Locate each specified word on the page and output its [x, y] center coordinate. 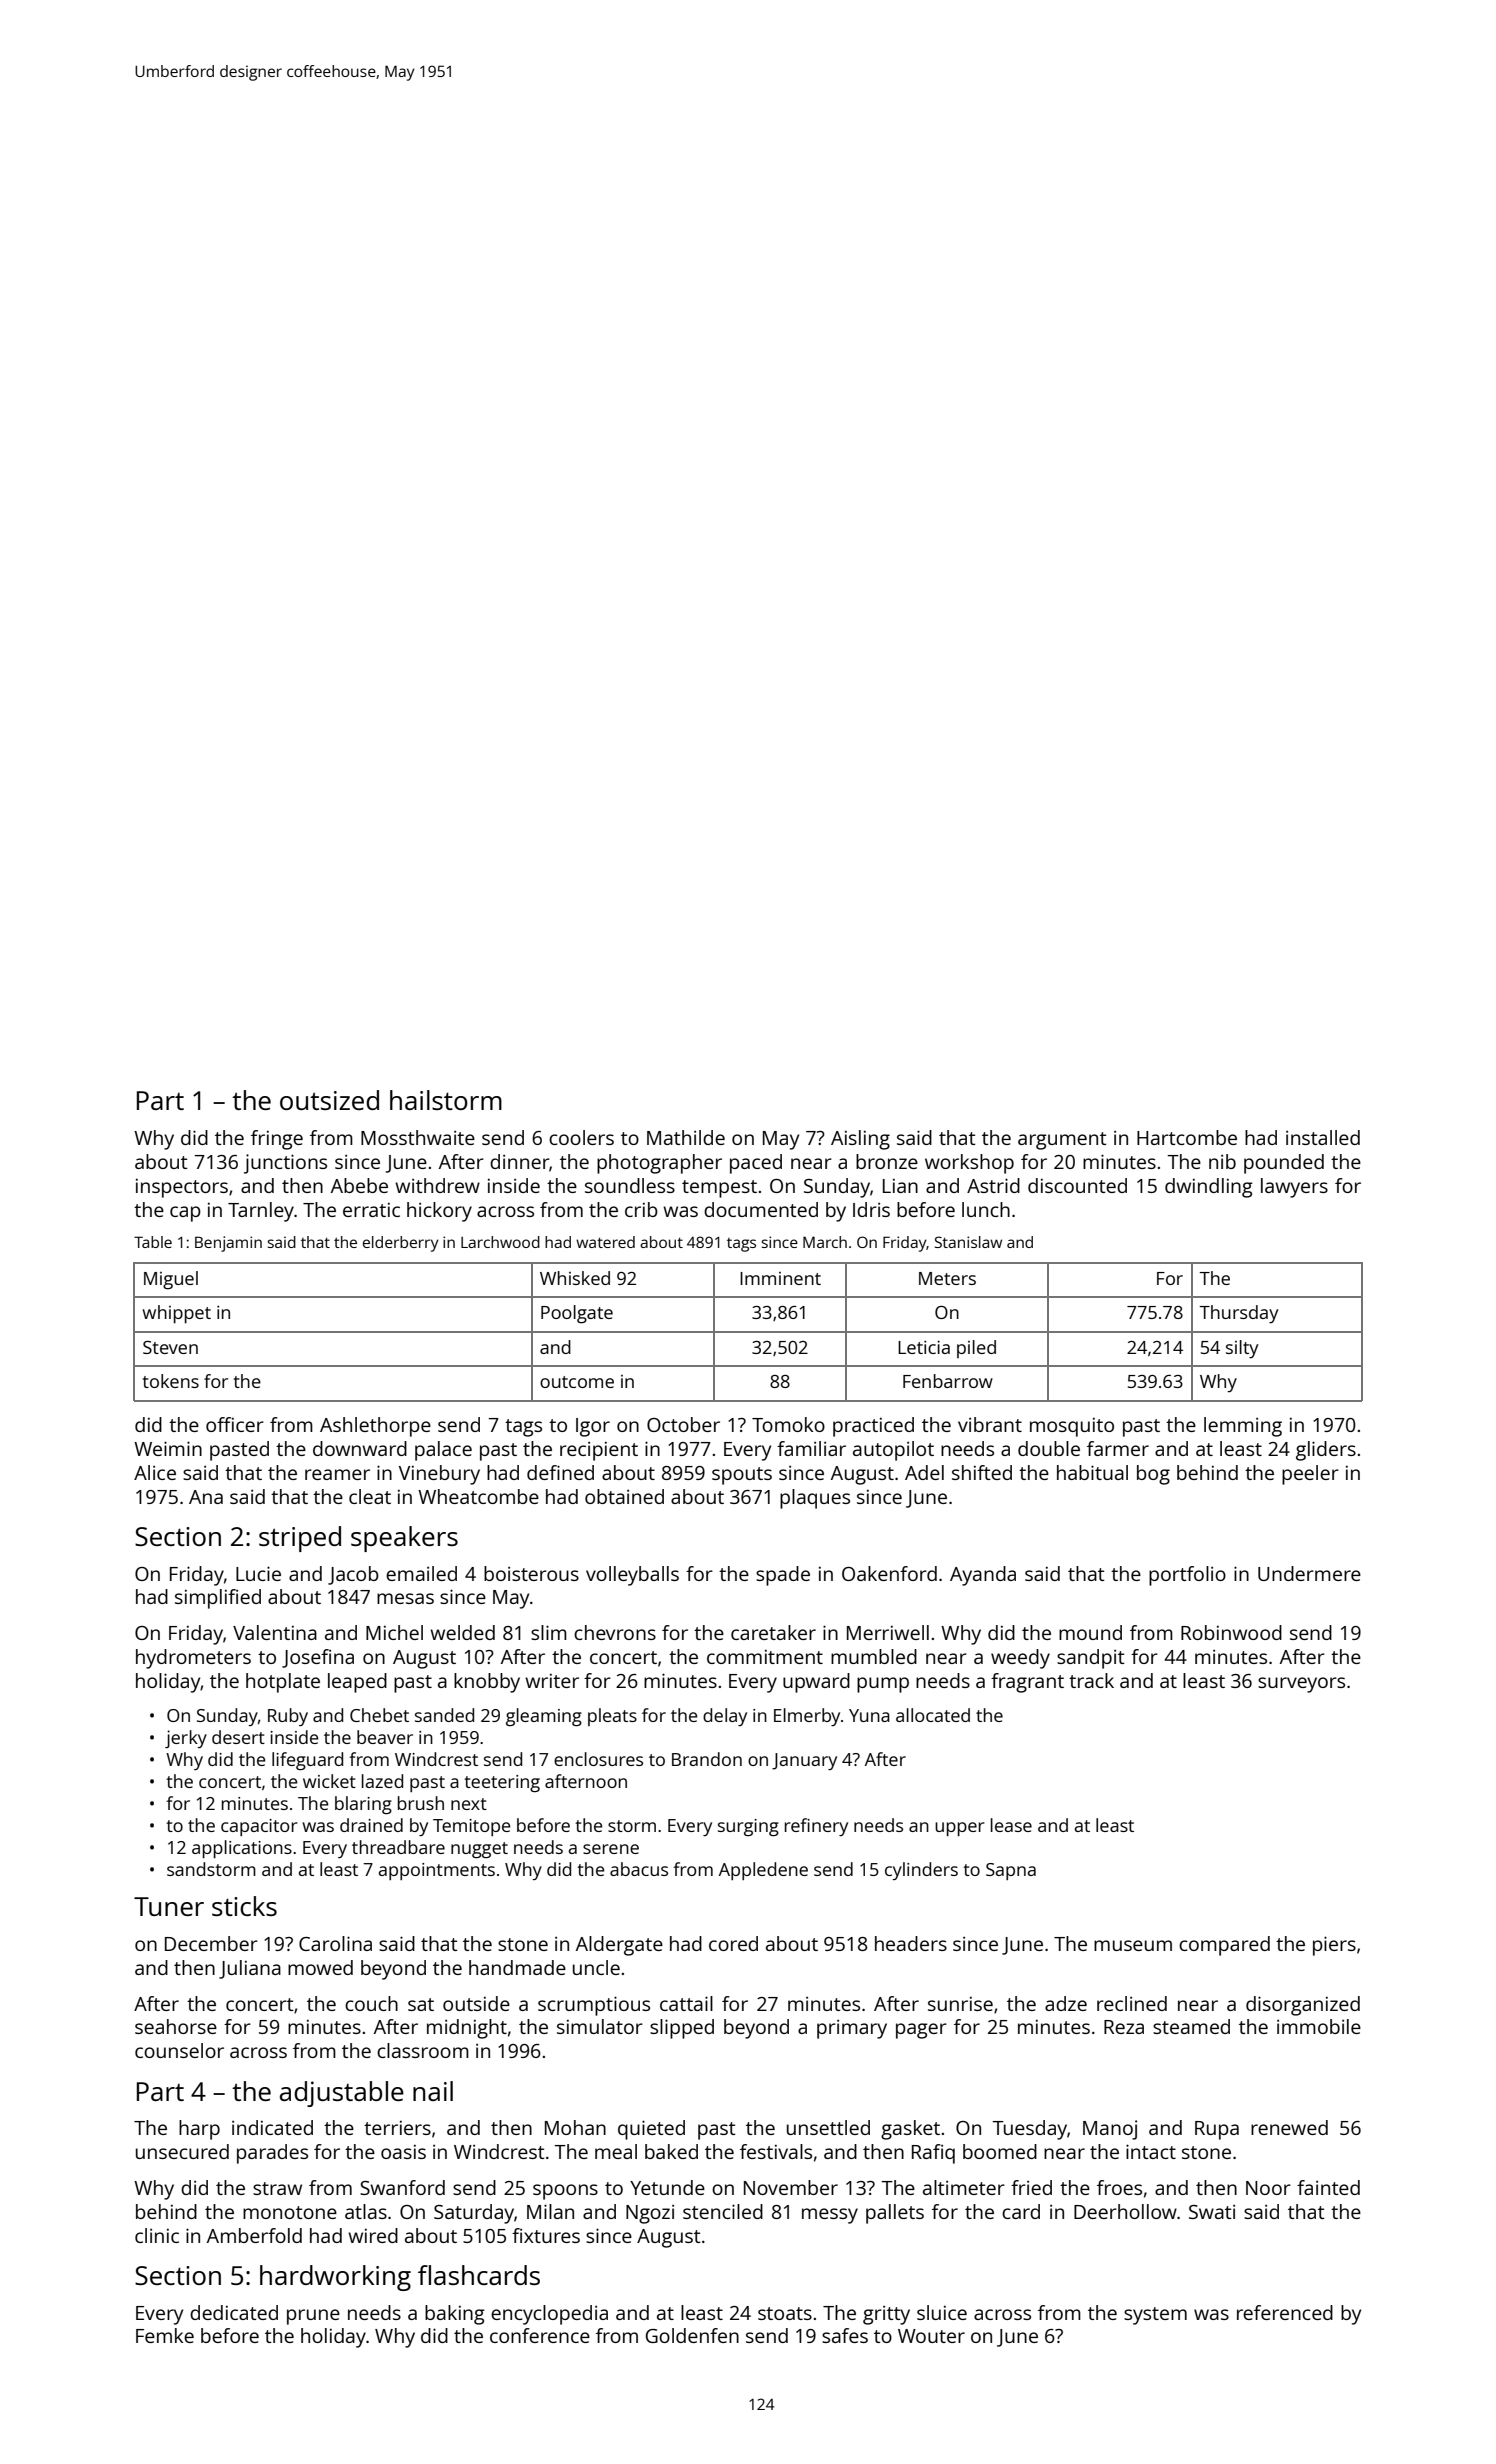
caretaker [773, 1632]
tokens [170, 1381]
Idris [871, 1209]
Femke [165, 2335]
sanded [444, 1715]
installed [1323, 1137]
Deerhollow [1125, 2211]
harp [199, 2130]
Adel [924, 1472]
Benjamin [228, 1244]
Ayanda [983, 1576]
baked [671, 2151]
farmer [1118, 1448]
